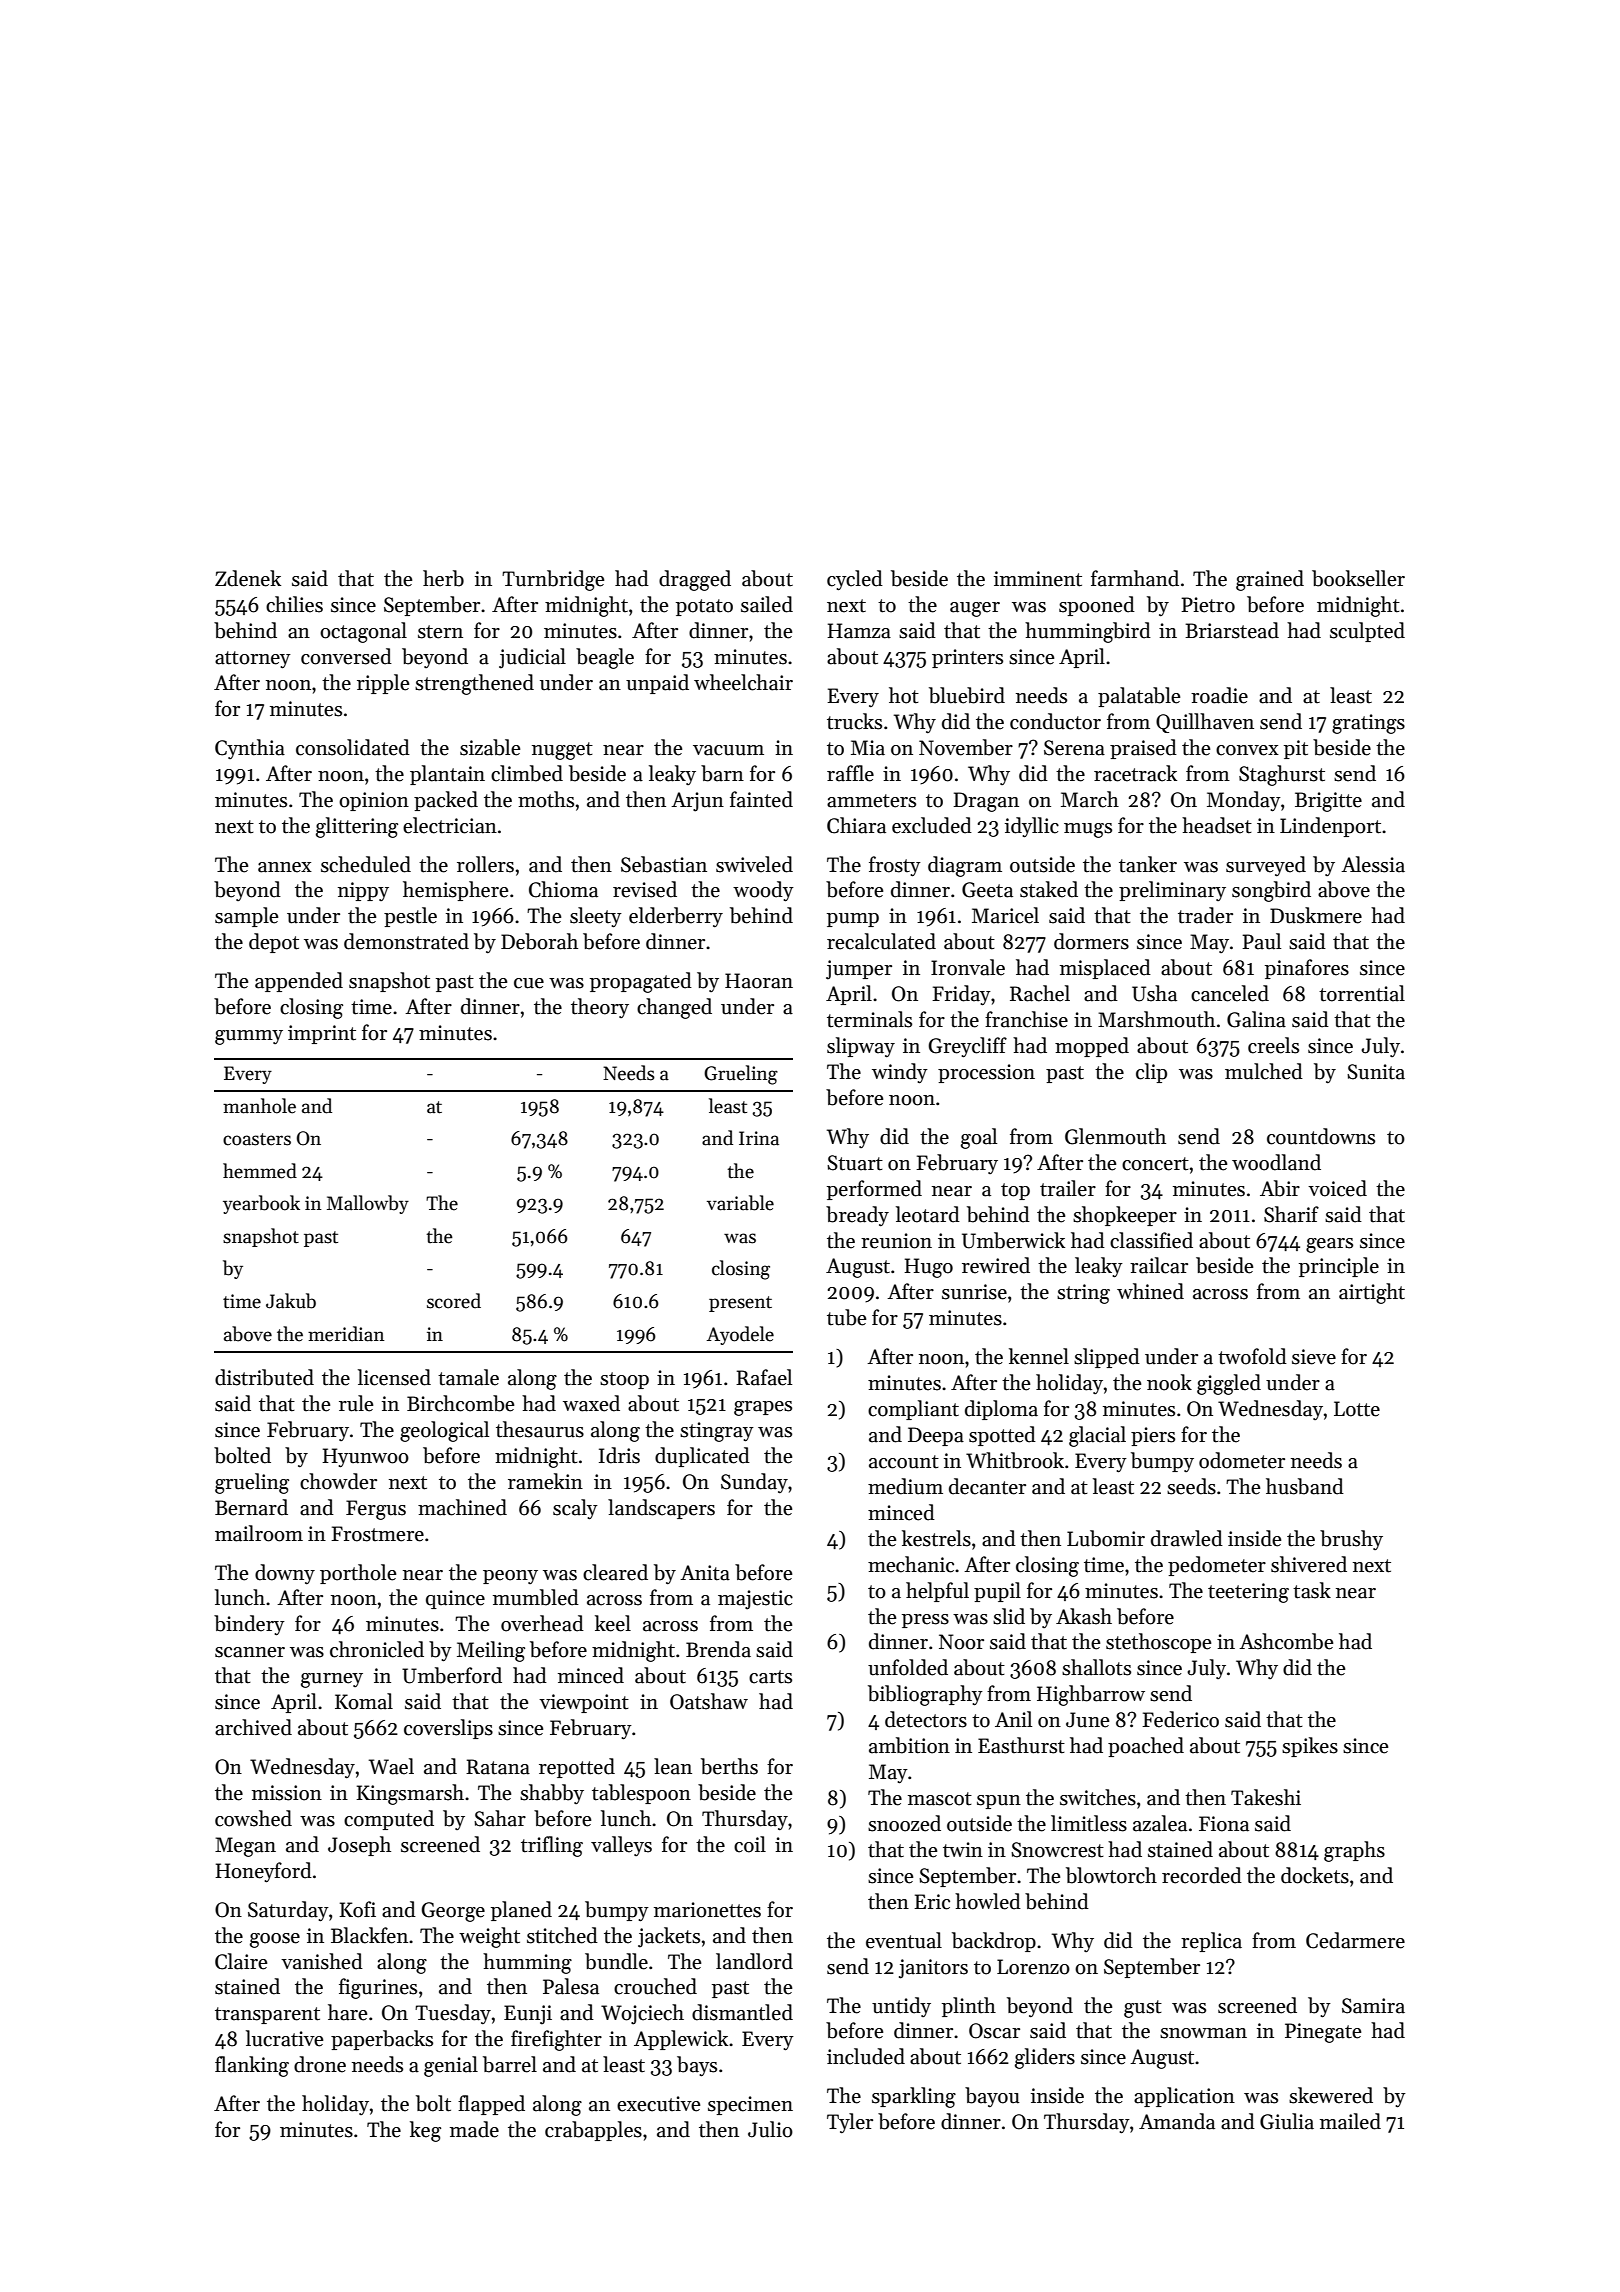 The image size is (1620, 2292). What do you see at coordinates (252, 2066) in the image?
I see `flanking` at bounding box center [252, 2066].
